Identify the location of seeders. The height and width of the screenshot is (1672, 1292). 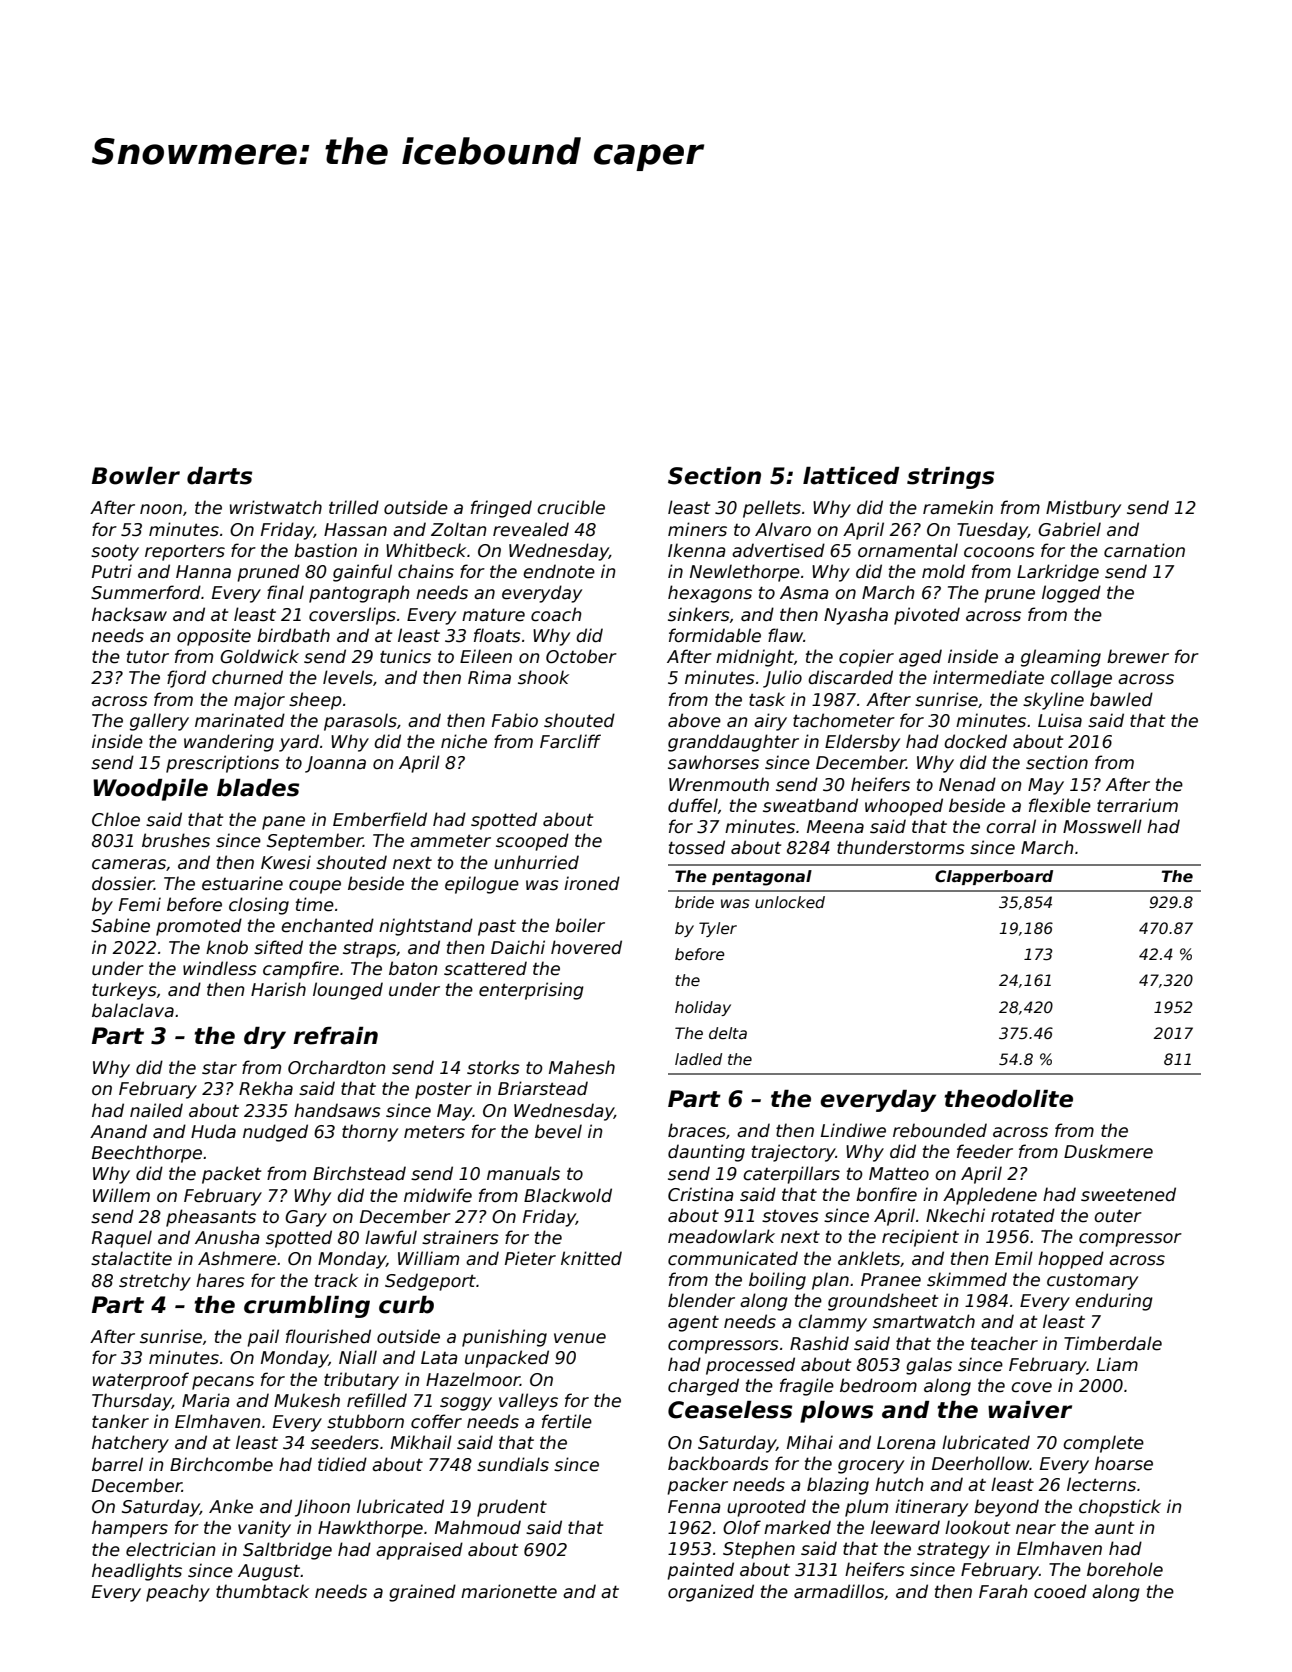
(345, 1442).
